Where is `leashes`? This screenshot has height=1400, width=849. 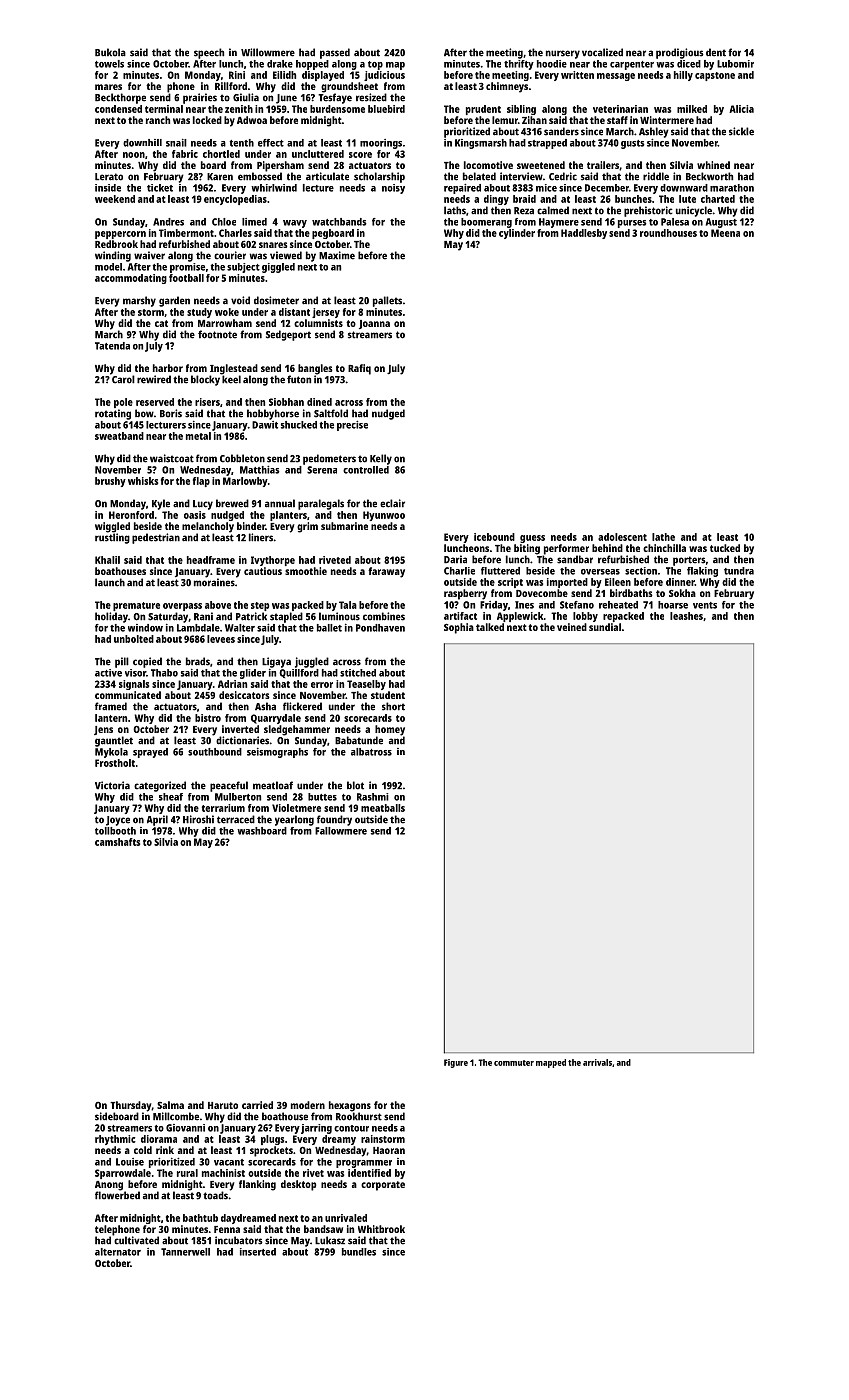
leashes is located at coordinates (686, 616).
